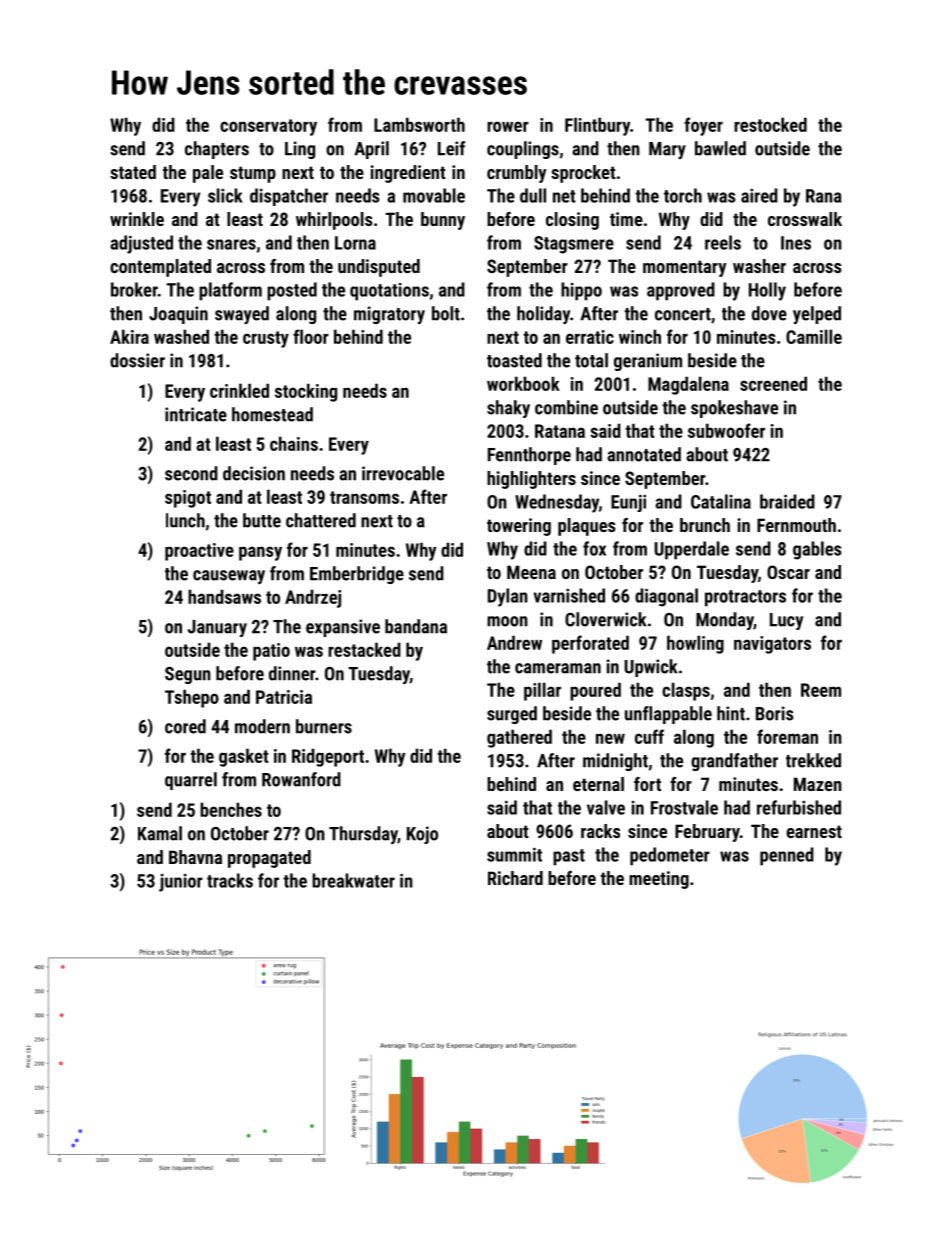 The width and height of the image is (952, 1233). I want to click on restocked, so click(770, 124).
